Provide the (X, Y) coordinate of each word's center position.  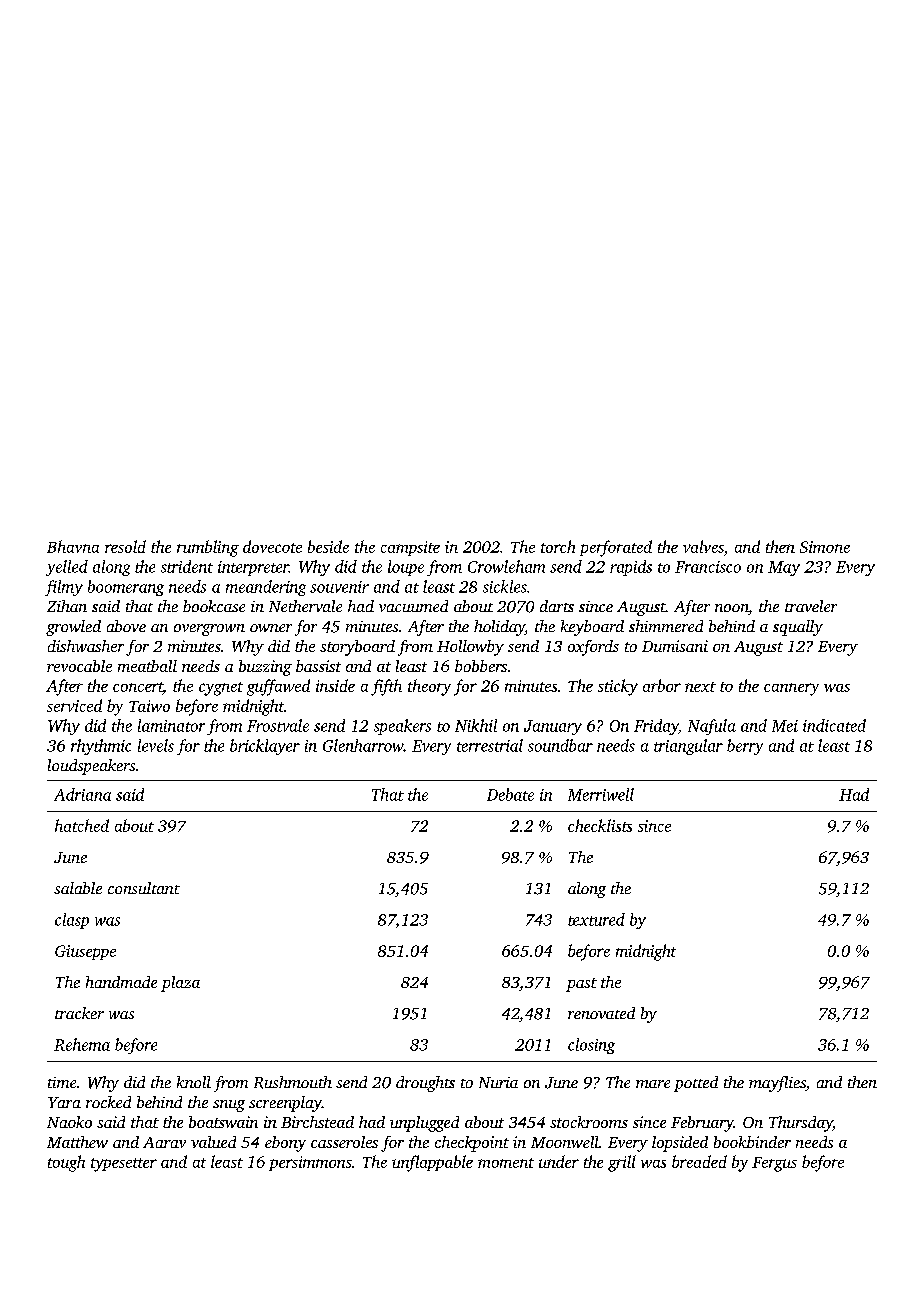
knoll (194, 1082)
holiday (499, 628)
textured (596, 919)
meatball (147, 666)
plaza (180, 984)
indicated (834, 725)
